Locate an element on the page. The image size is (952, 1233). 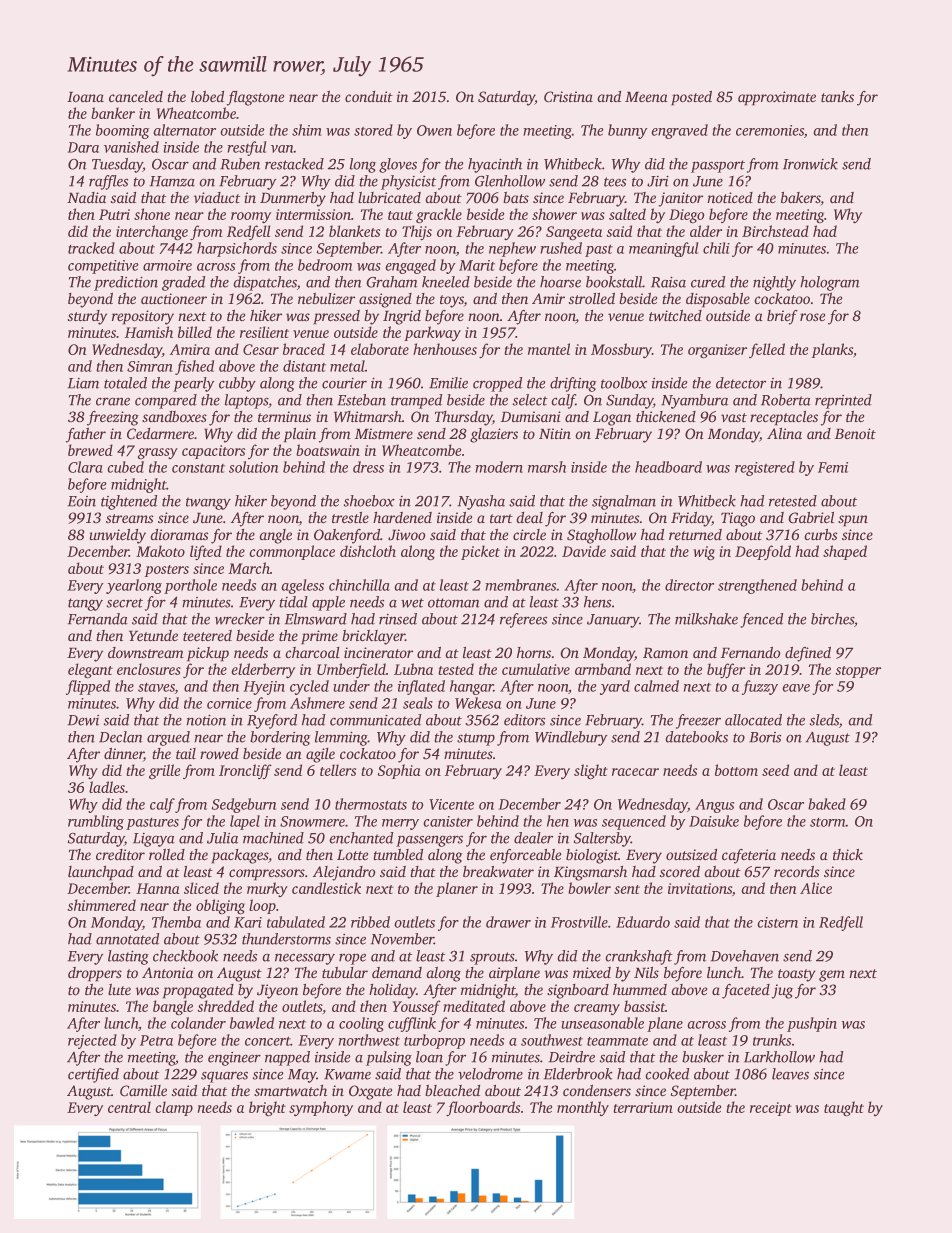
ceremonies is located at coordinates (770, 130).
